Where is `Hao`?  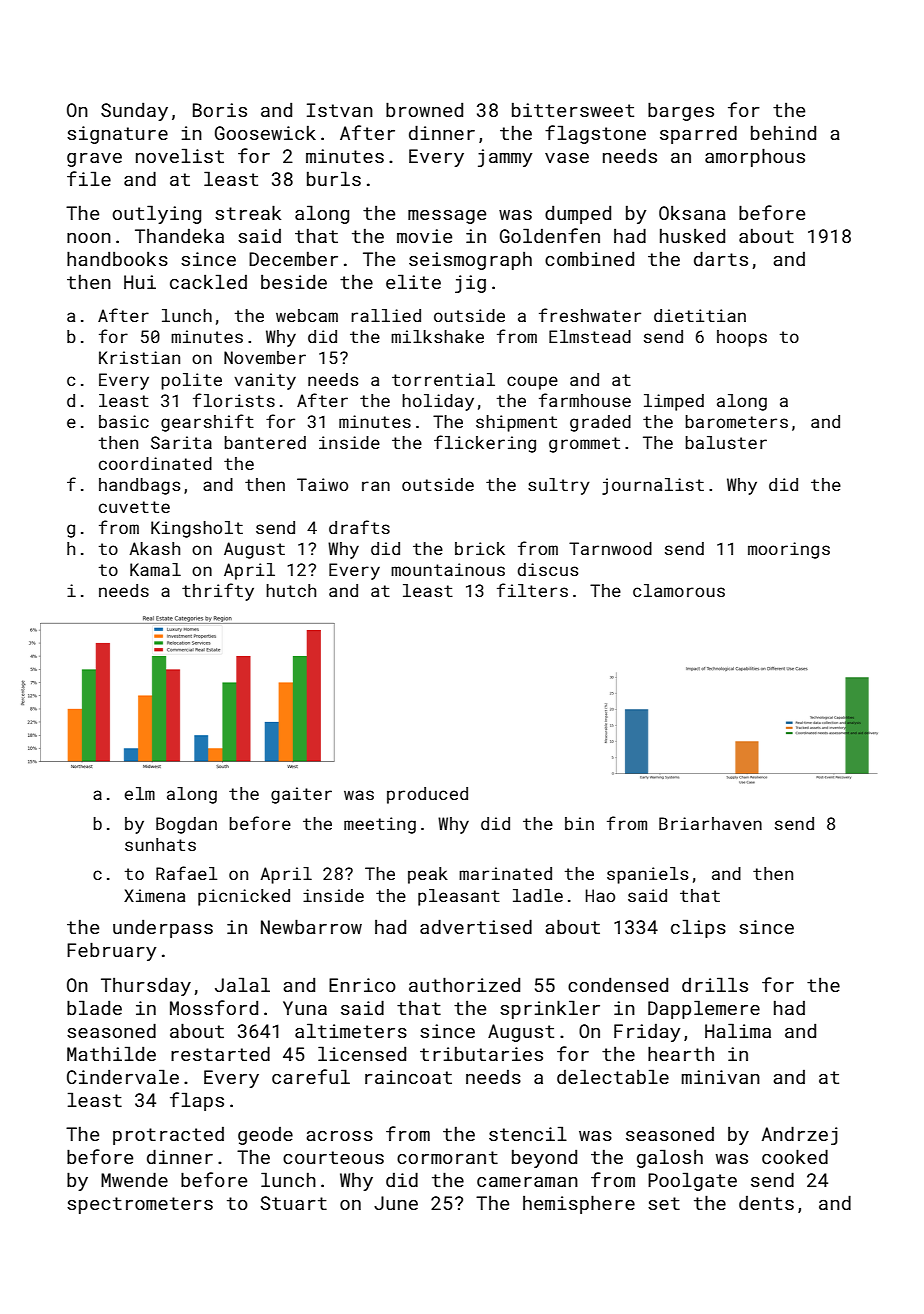 Hao is located at coordinates (600, 895).
